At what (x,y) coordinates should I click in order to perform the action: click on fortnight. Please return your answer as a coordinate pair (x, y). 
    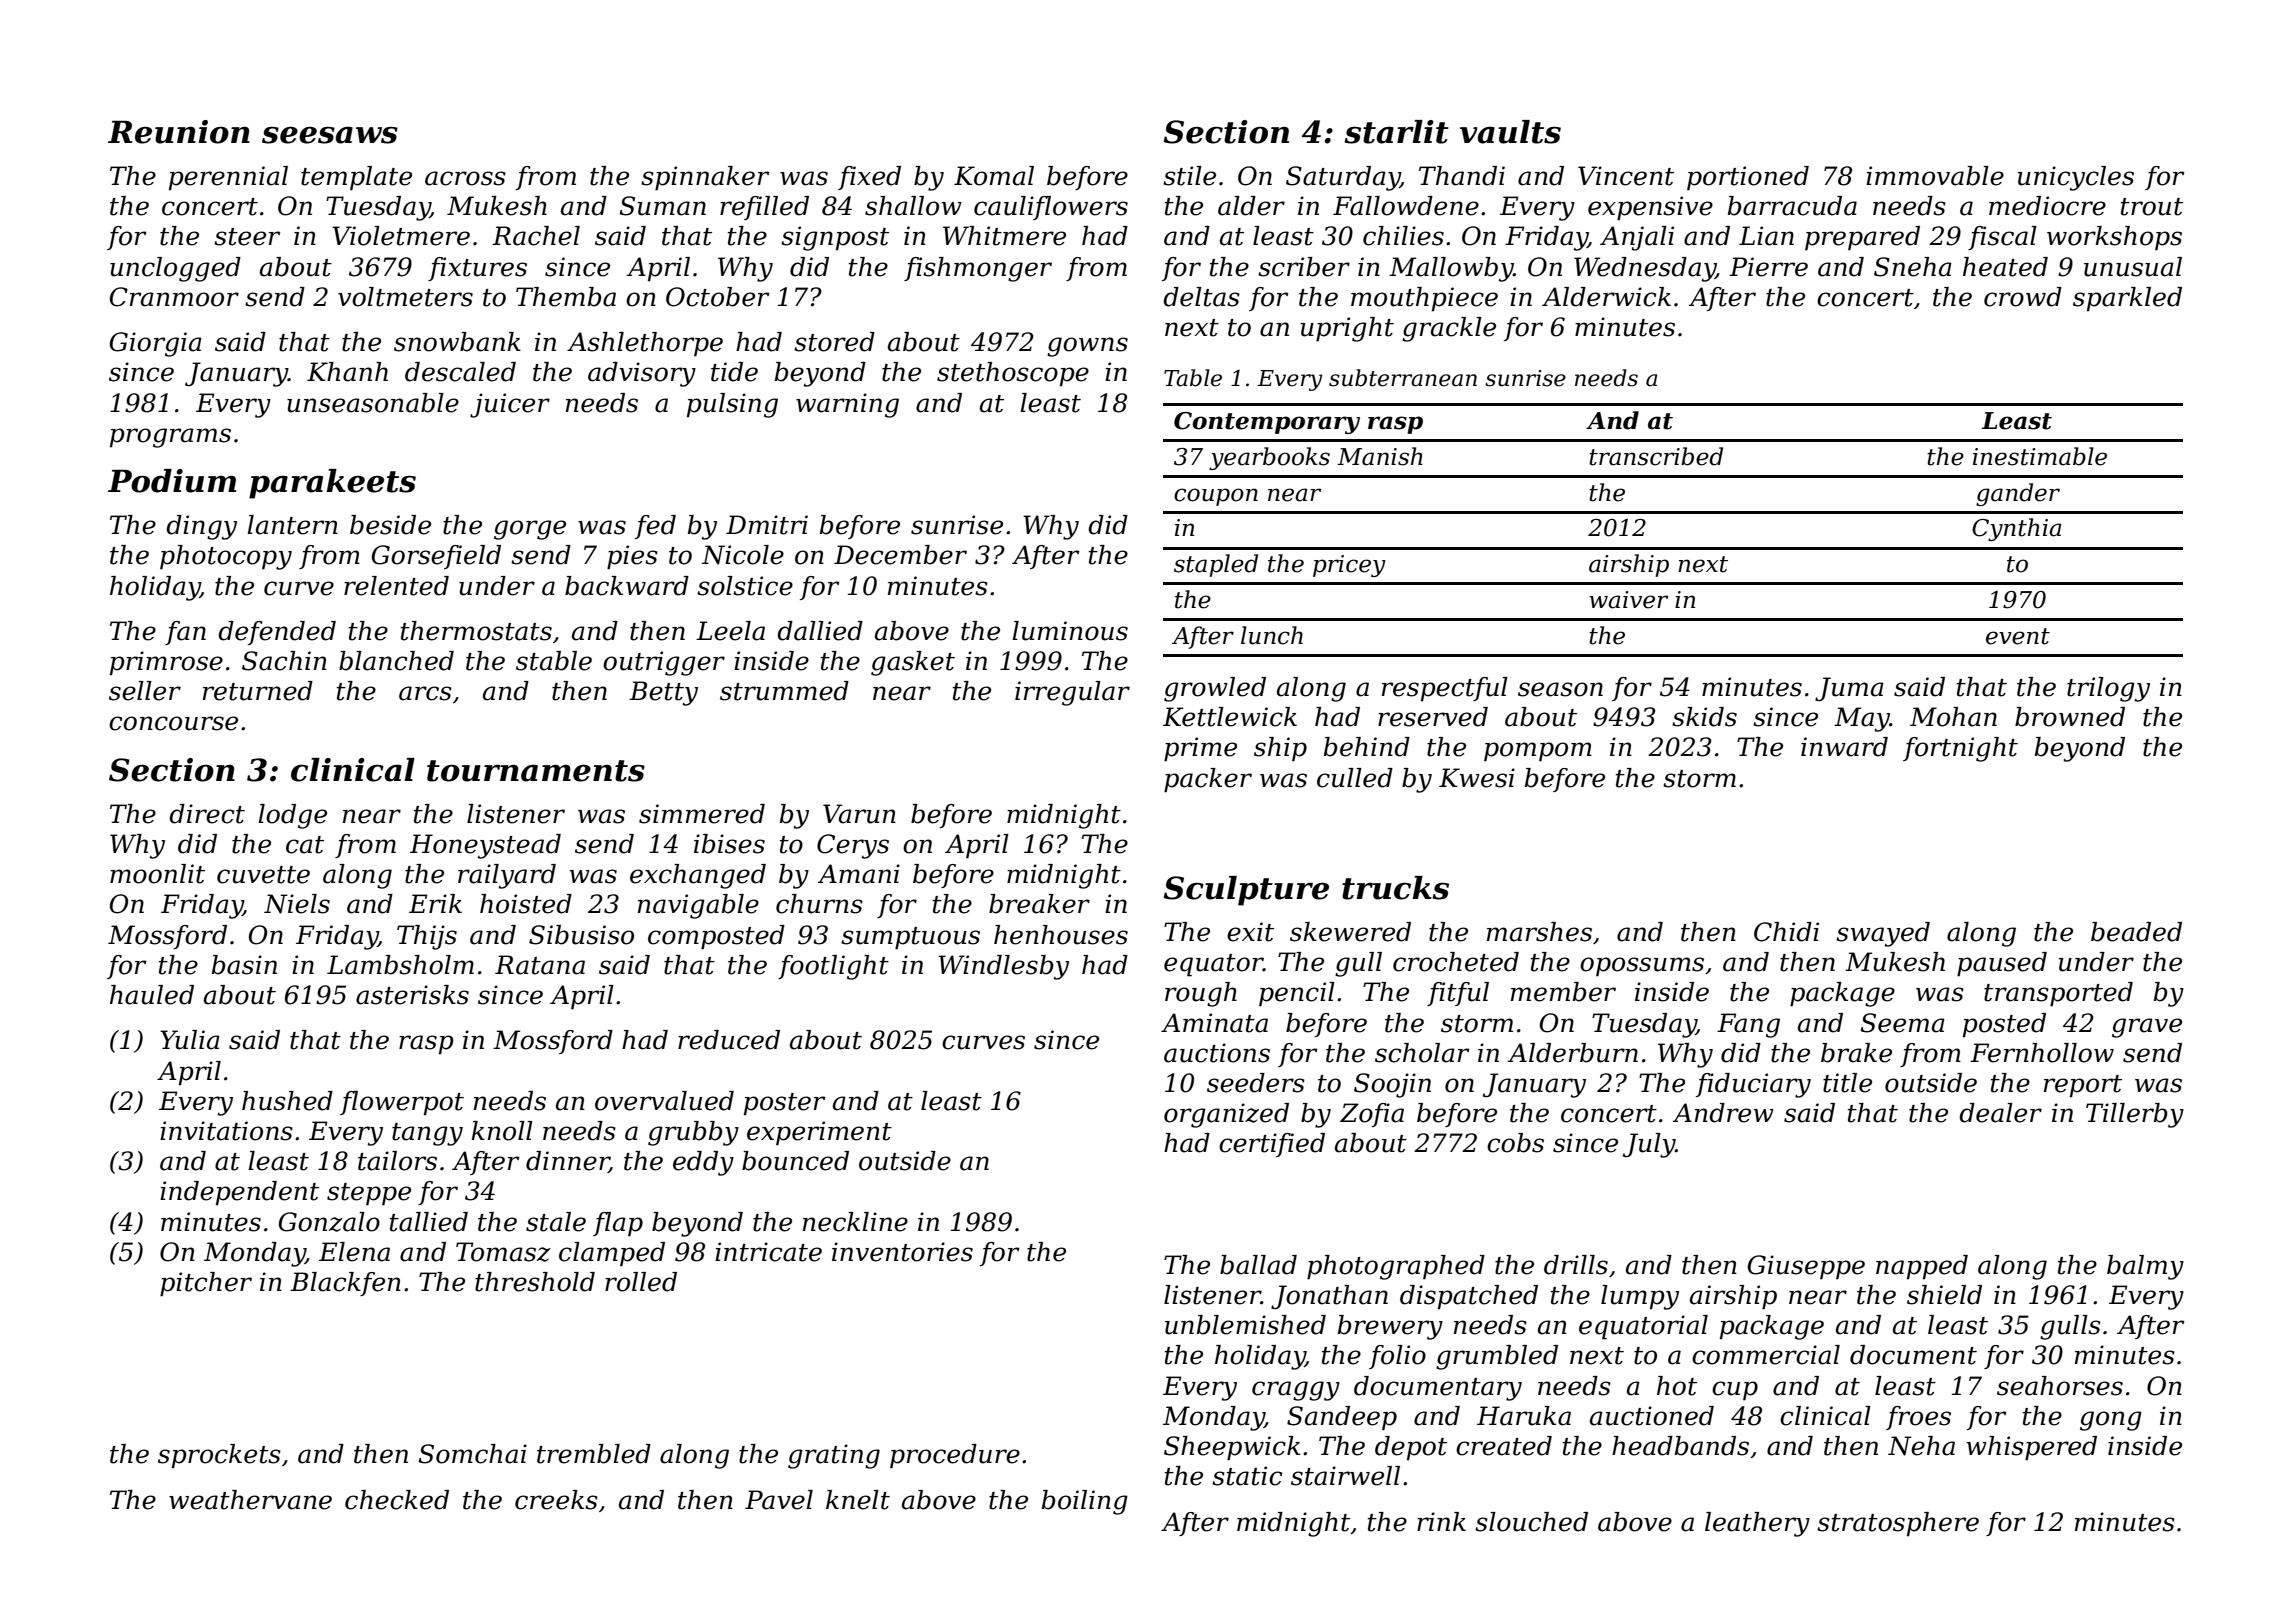
    Looking at the image, I should click on (1960, 749).
